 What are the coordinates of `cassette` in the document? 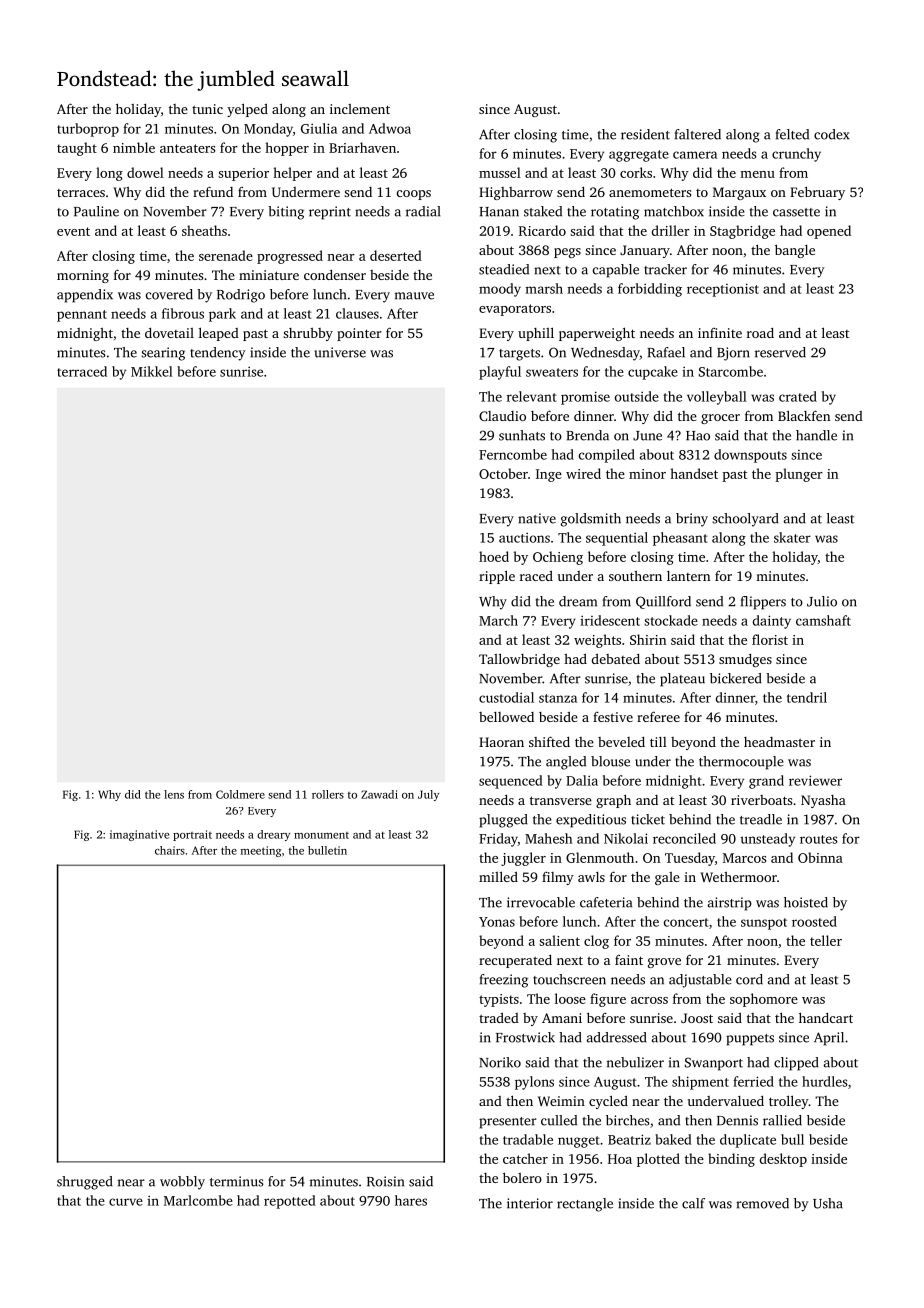 It's located at (796, 212).
